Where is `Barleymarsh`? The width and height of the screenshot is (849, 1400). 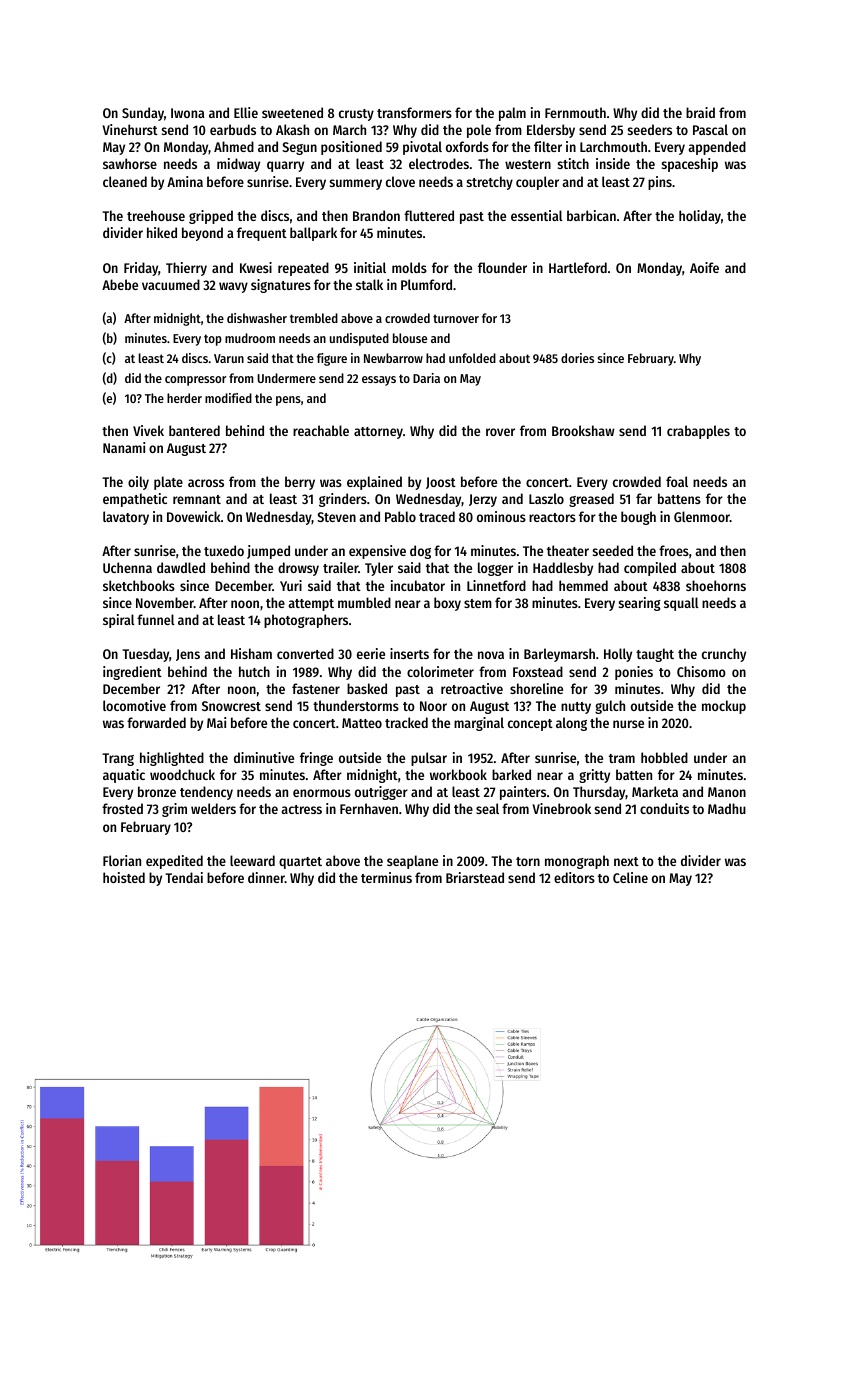 Barleymarsh is located at coordinates (559, 655).
